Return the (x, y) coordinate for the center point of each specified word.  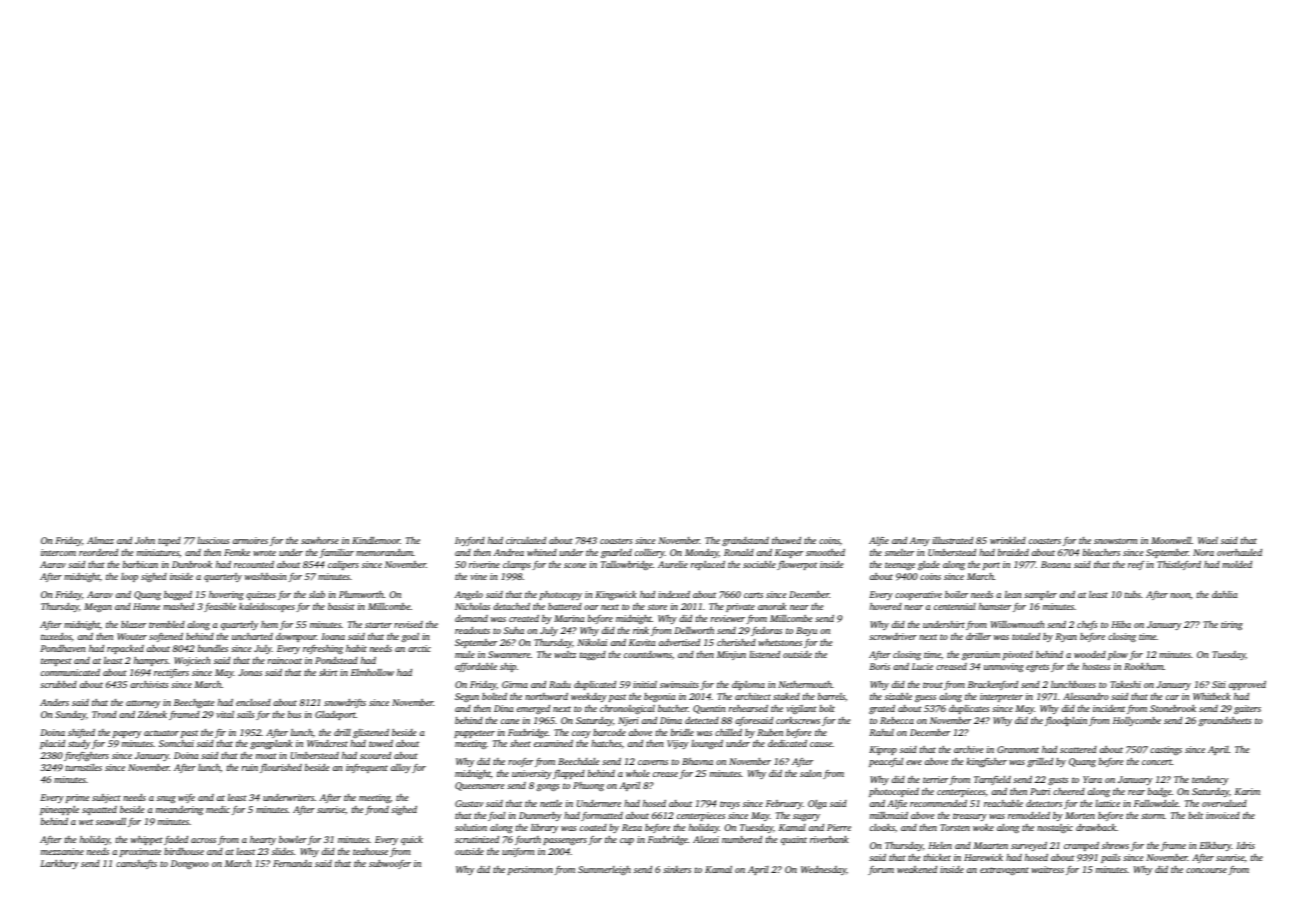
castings (1166, 750)
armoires (250, 540)
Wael (1208, 540)
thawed (786, 540)
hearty (263, 840)
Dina (504, 708)
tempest (56, 662)
